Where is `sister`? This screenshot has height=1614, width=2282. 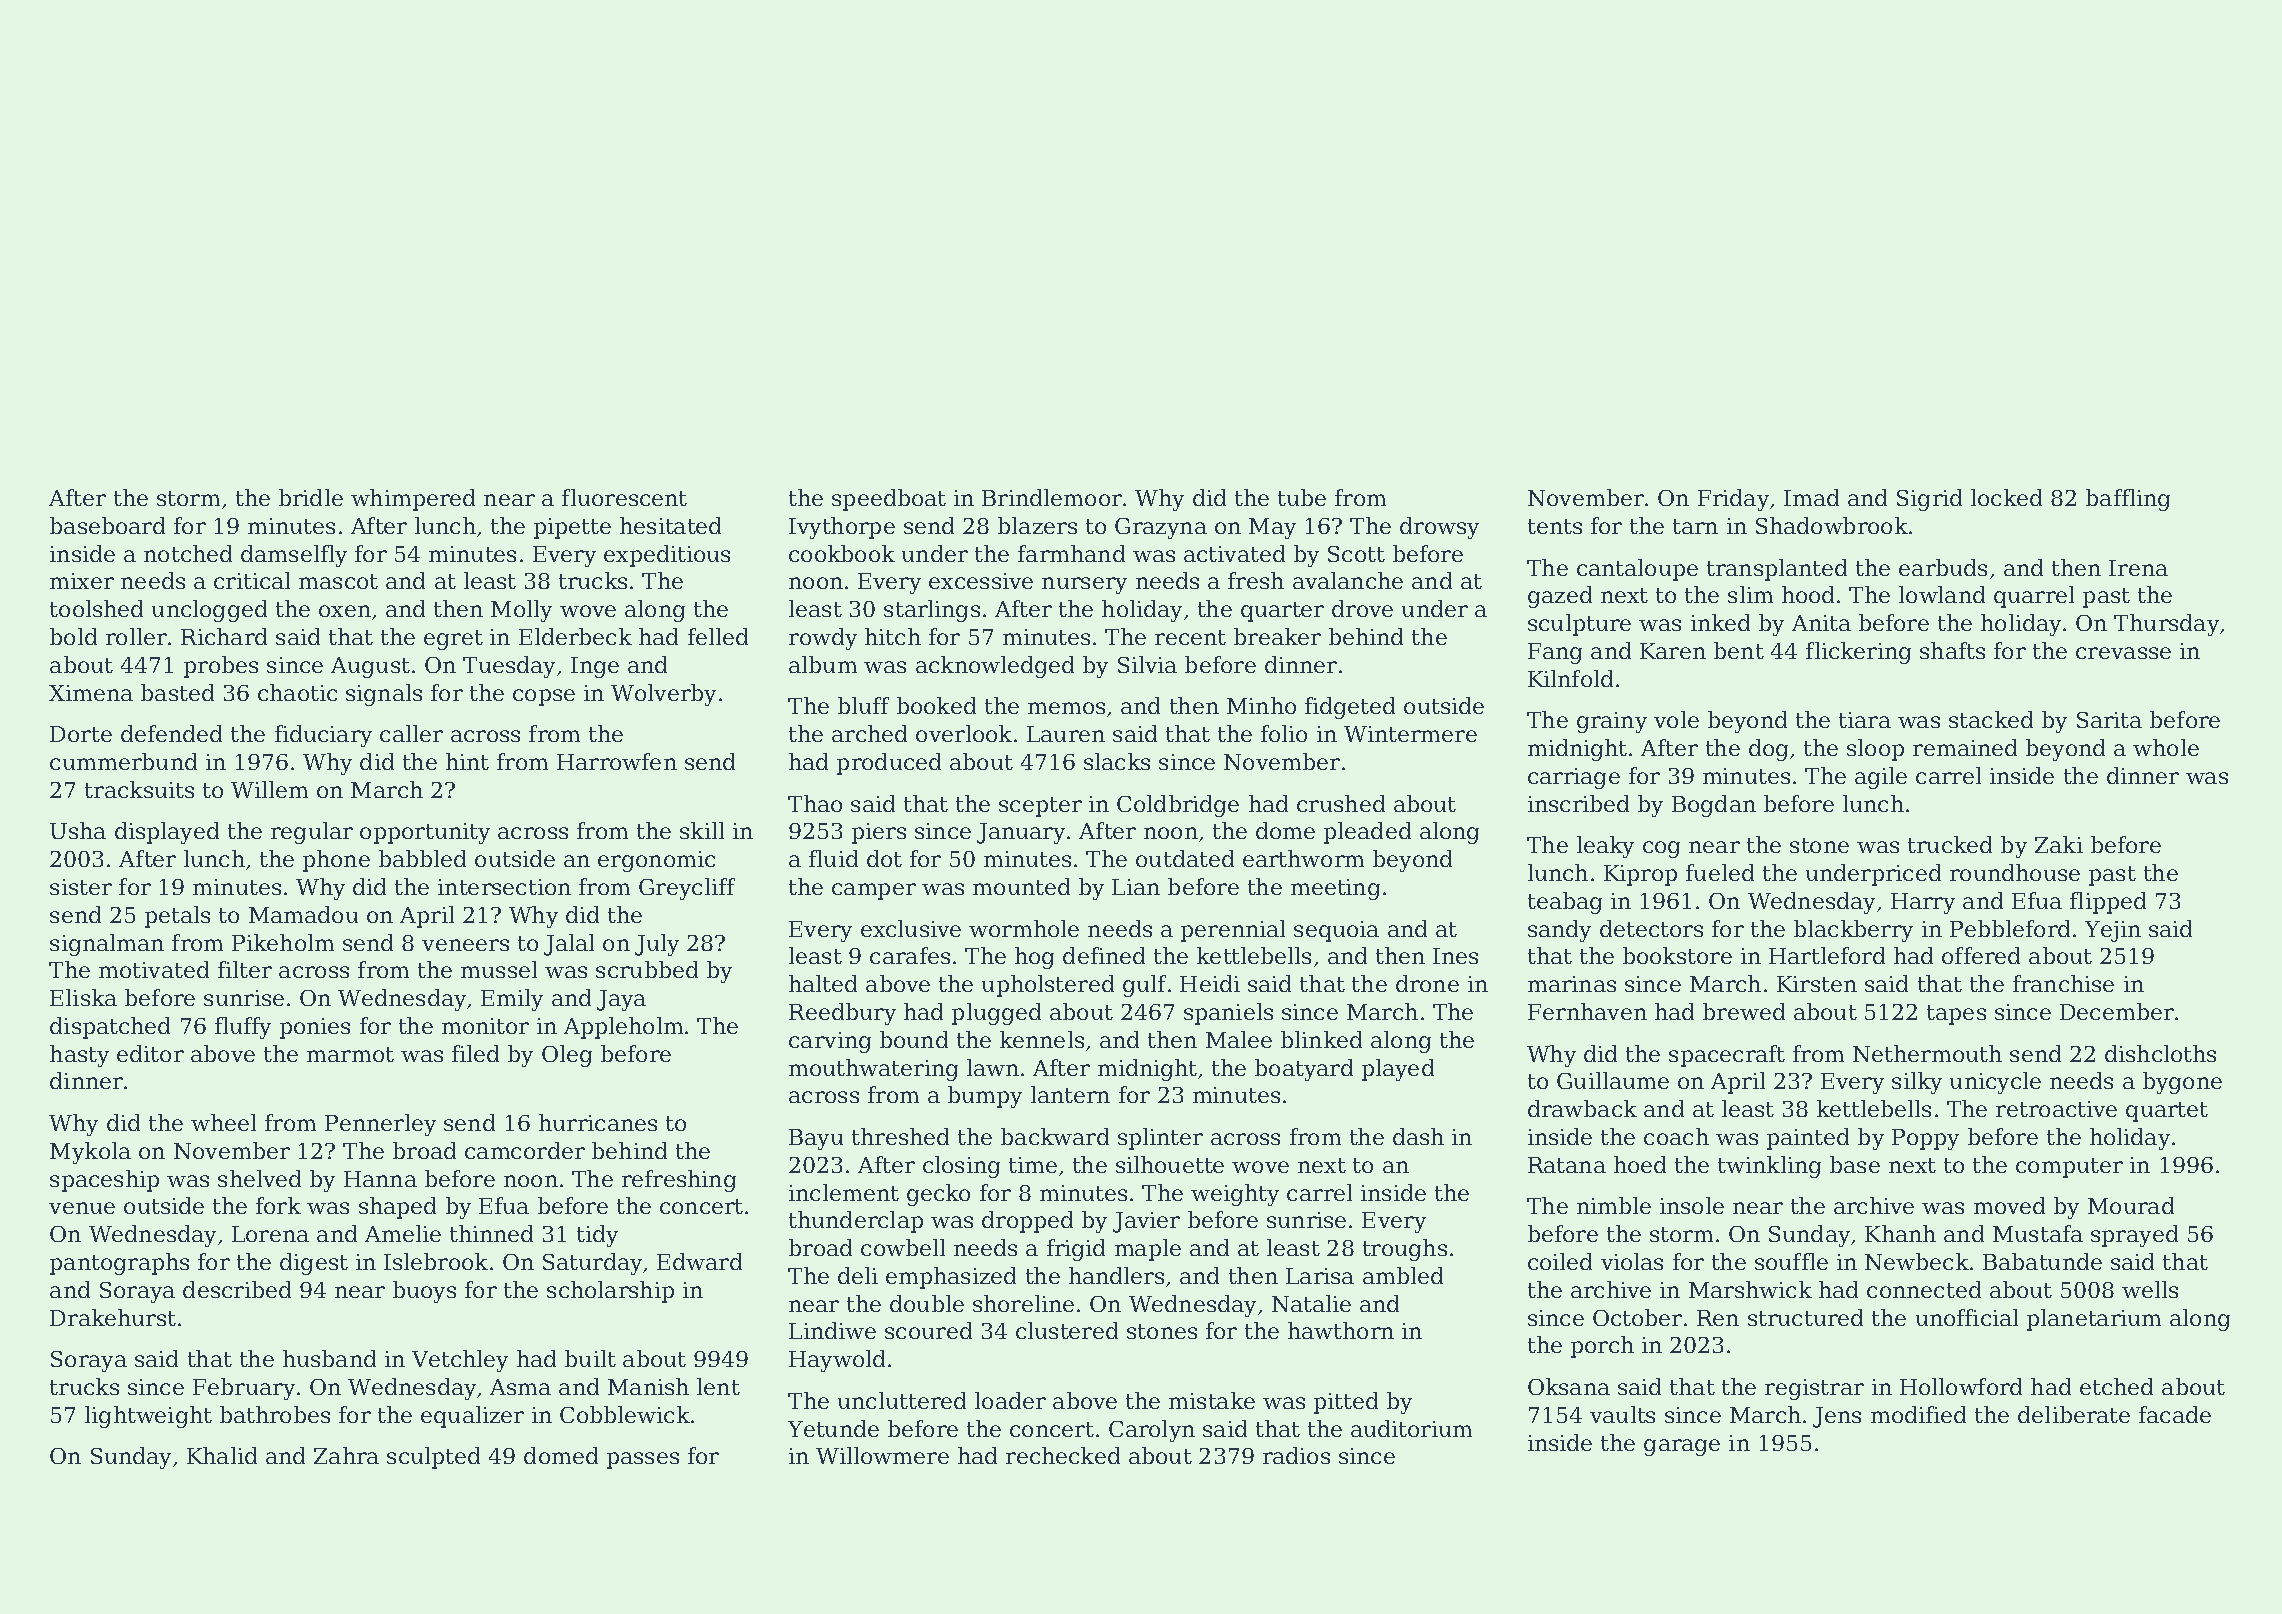 sister is located at coordinates (81, 887).
